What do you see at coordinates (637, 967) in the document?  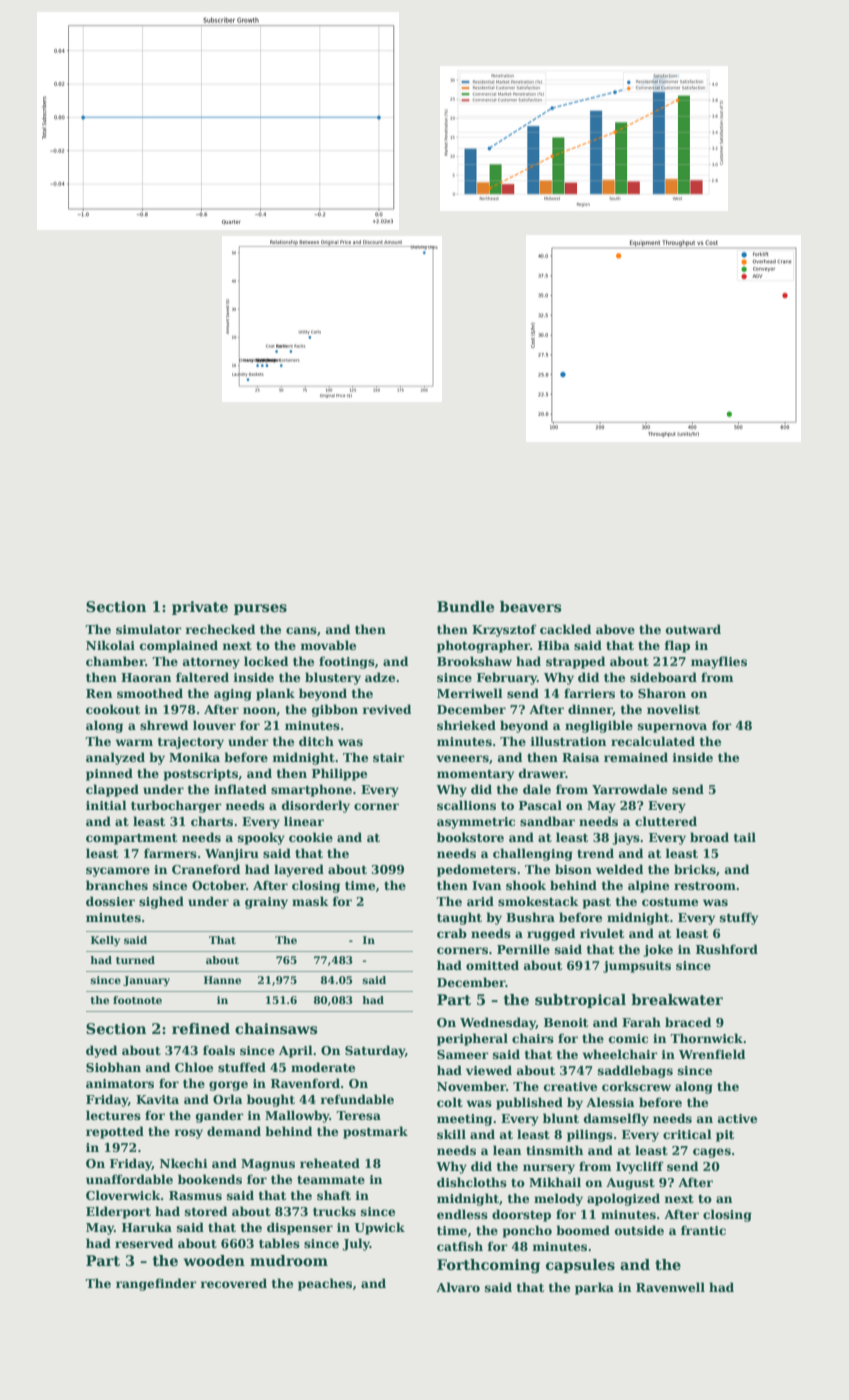 I see `jumpsuits` at bounding box center [637, 967].
